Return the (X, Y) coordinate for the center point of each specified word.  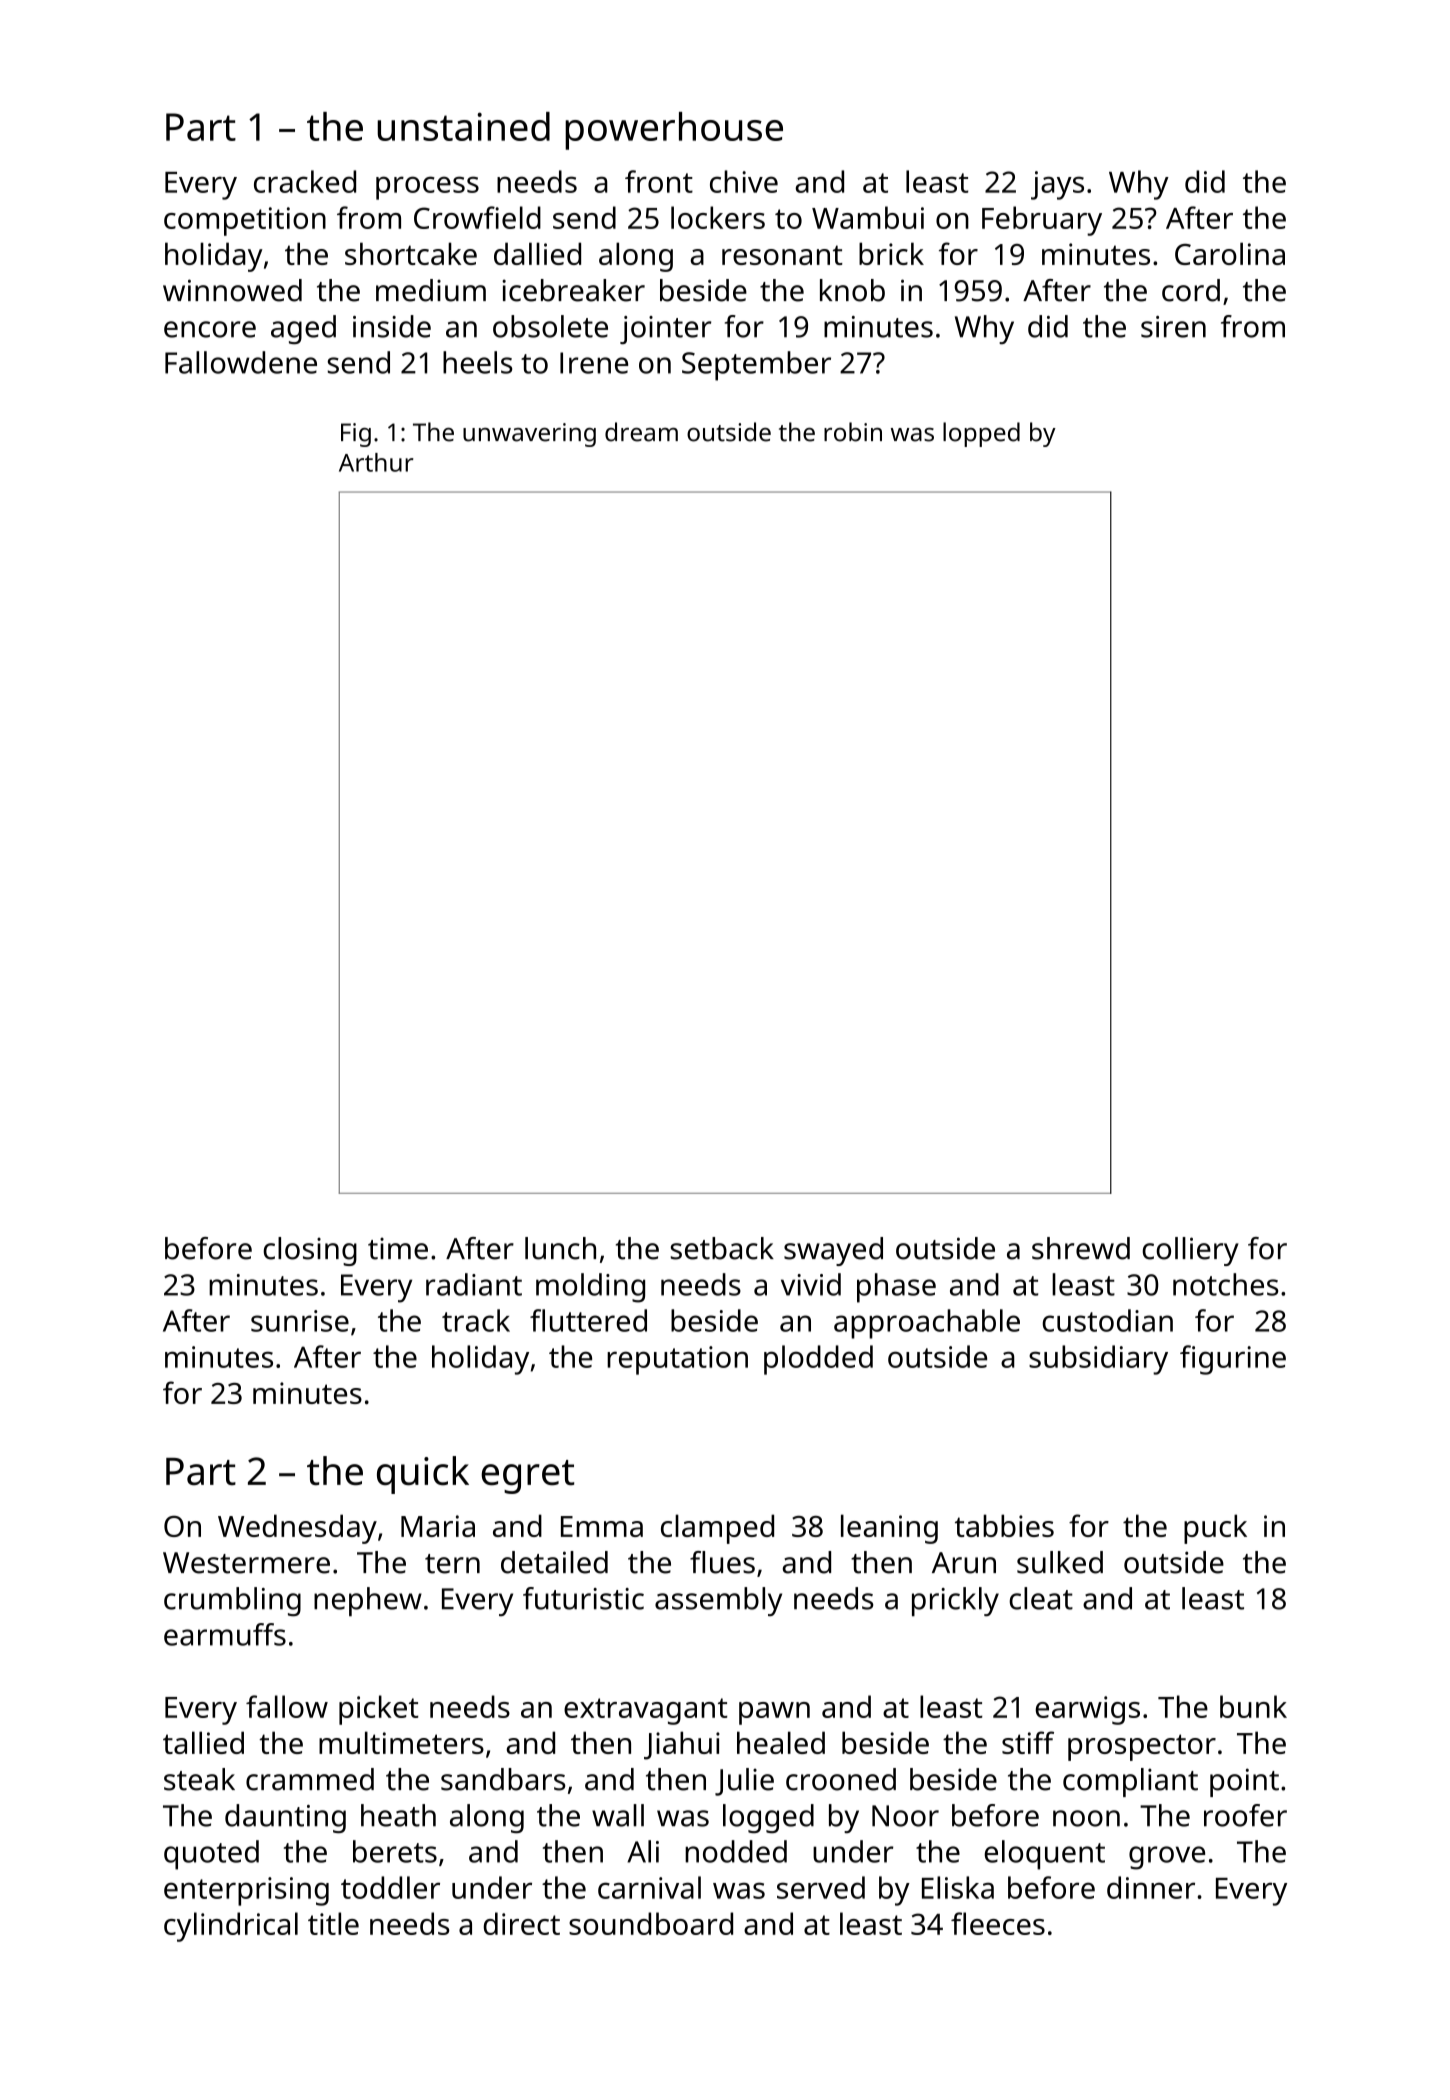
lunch (560, 1248)
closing (310, 1251)
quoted (211, 1855)
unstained (463, 126)
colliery (1190, 1251)
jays (1057, 185)
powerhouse (674, 131)
